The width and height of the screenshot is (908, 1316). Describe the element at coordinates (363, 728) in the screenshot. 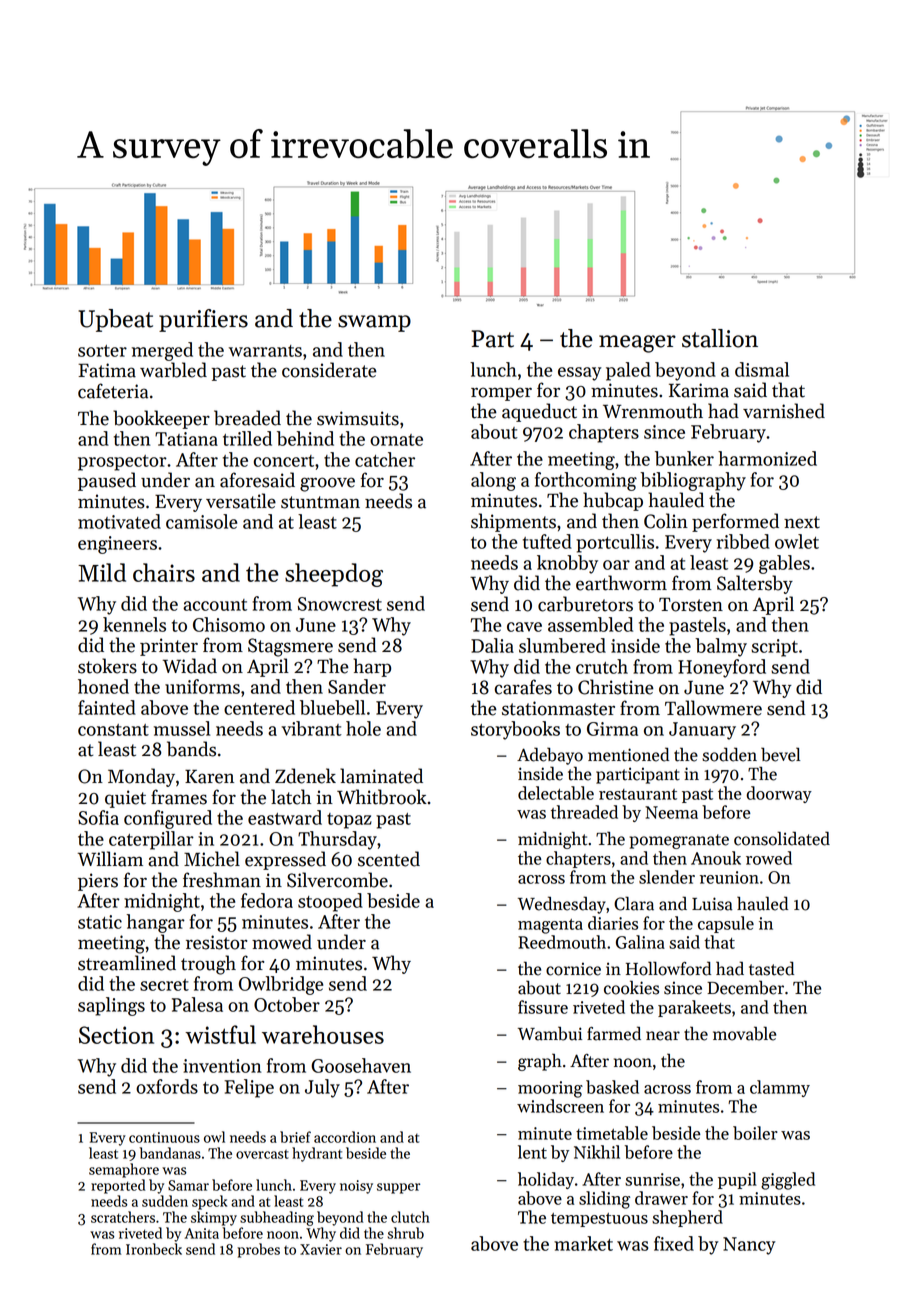

I see `hole` at that location.
